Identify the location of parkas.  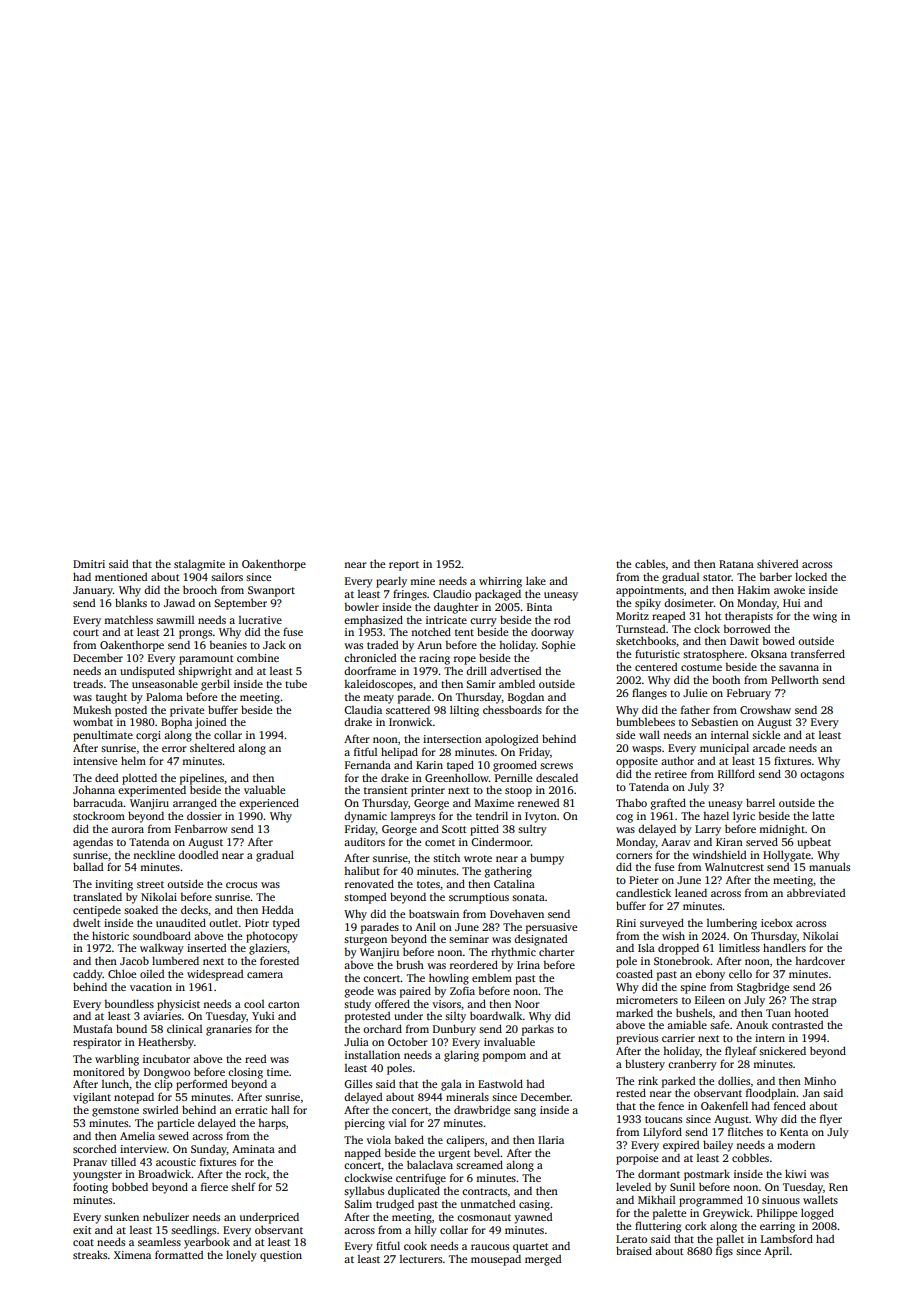
(538, 1030).
